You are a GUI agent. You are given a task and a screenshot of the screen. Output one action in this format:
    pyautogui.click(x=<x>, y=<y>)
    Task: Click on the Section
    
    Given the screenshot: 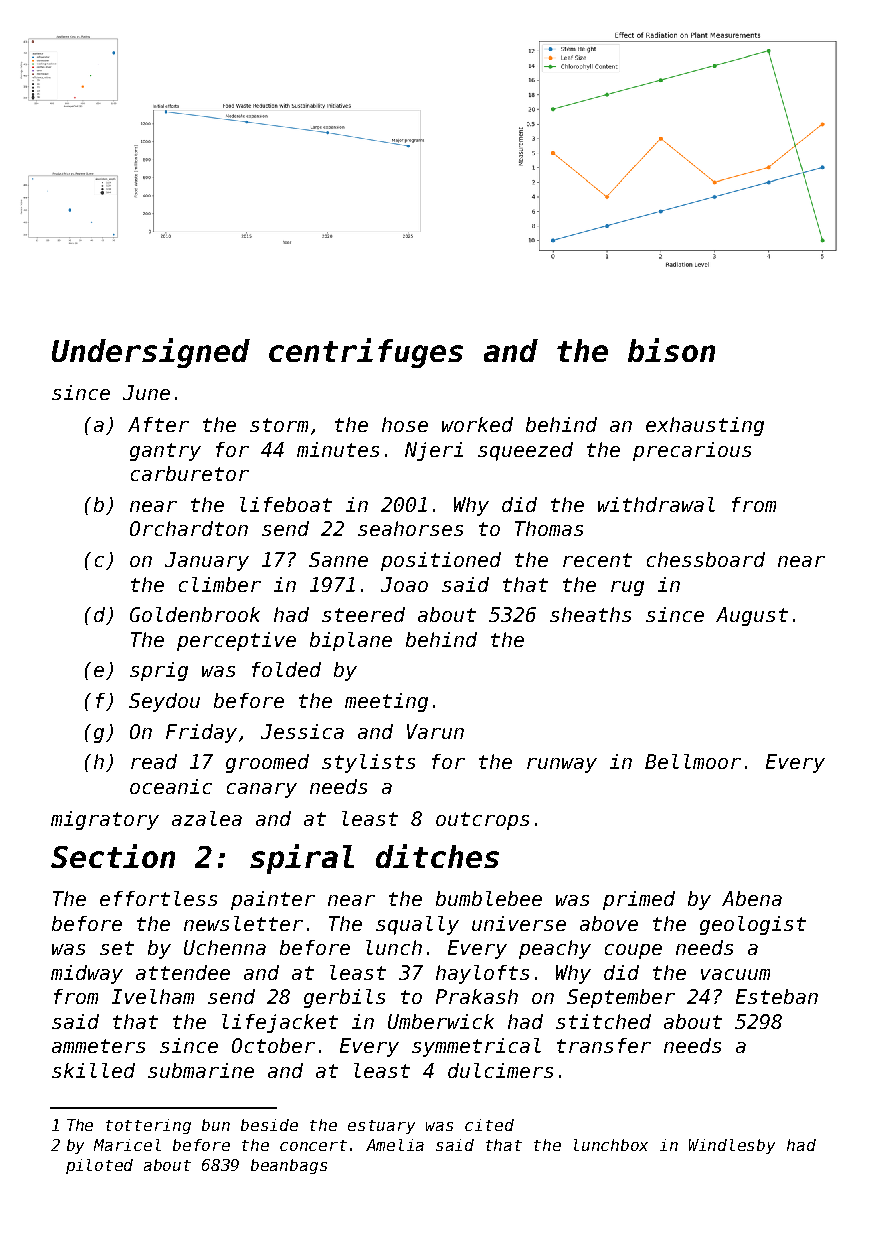 What is the action you would take?
    pyautogui.click(x=113, y=856)
